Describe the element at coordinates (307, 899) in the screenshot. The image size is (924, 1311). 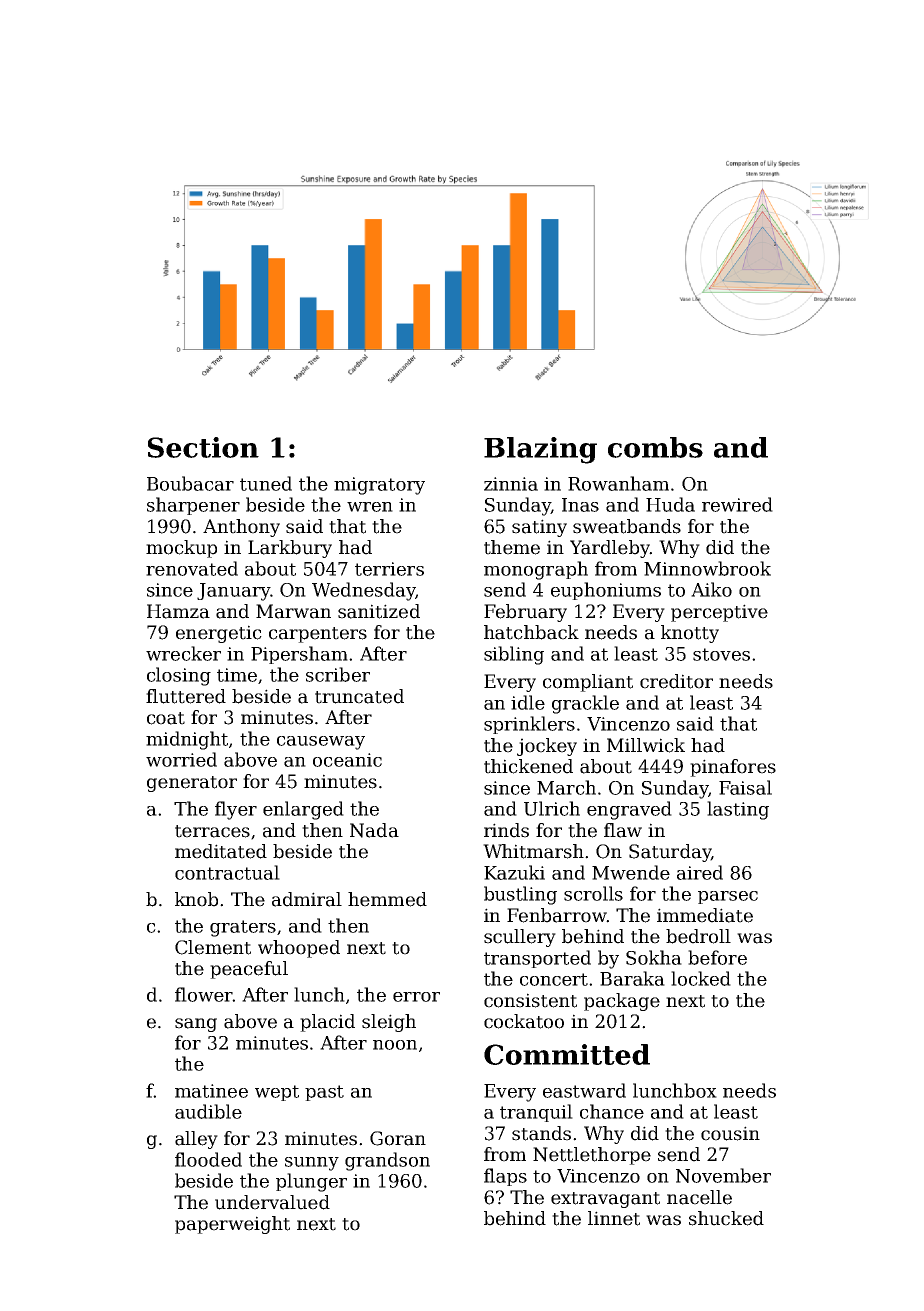
I see `admiral` at that location.
